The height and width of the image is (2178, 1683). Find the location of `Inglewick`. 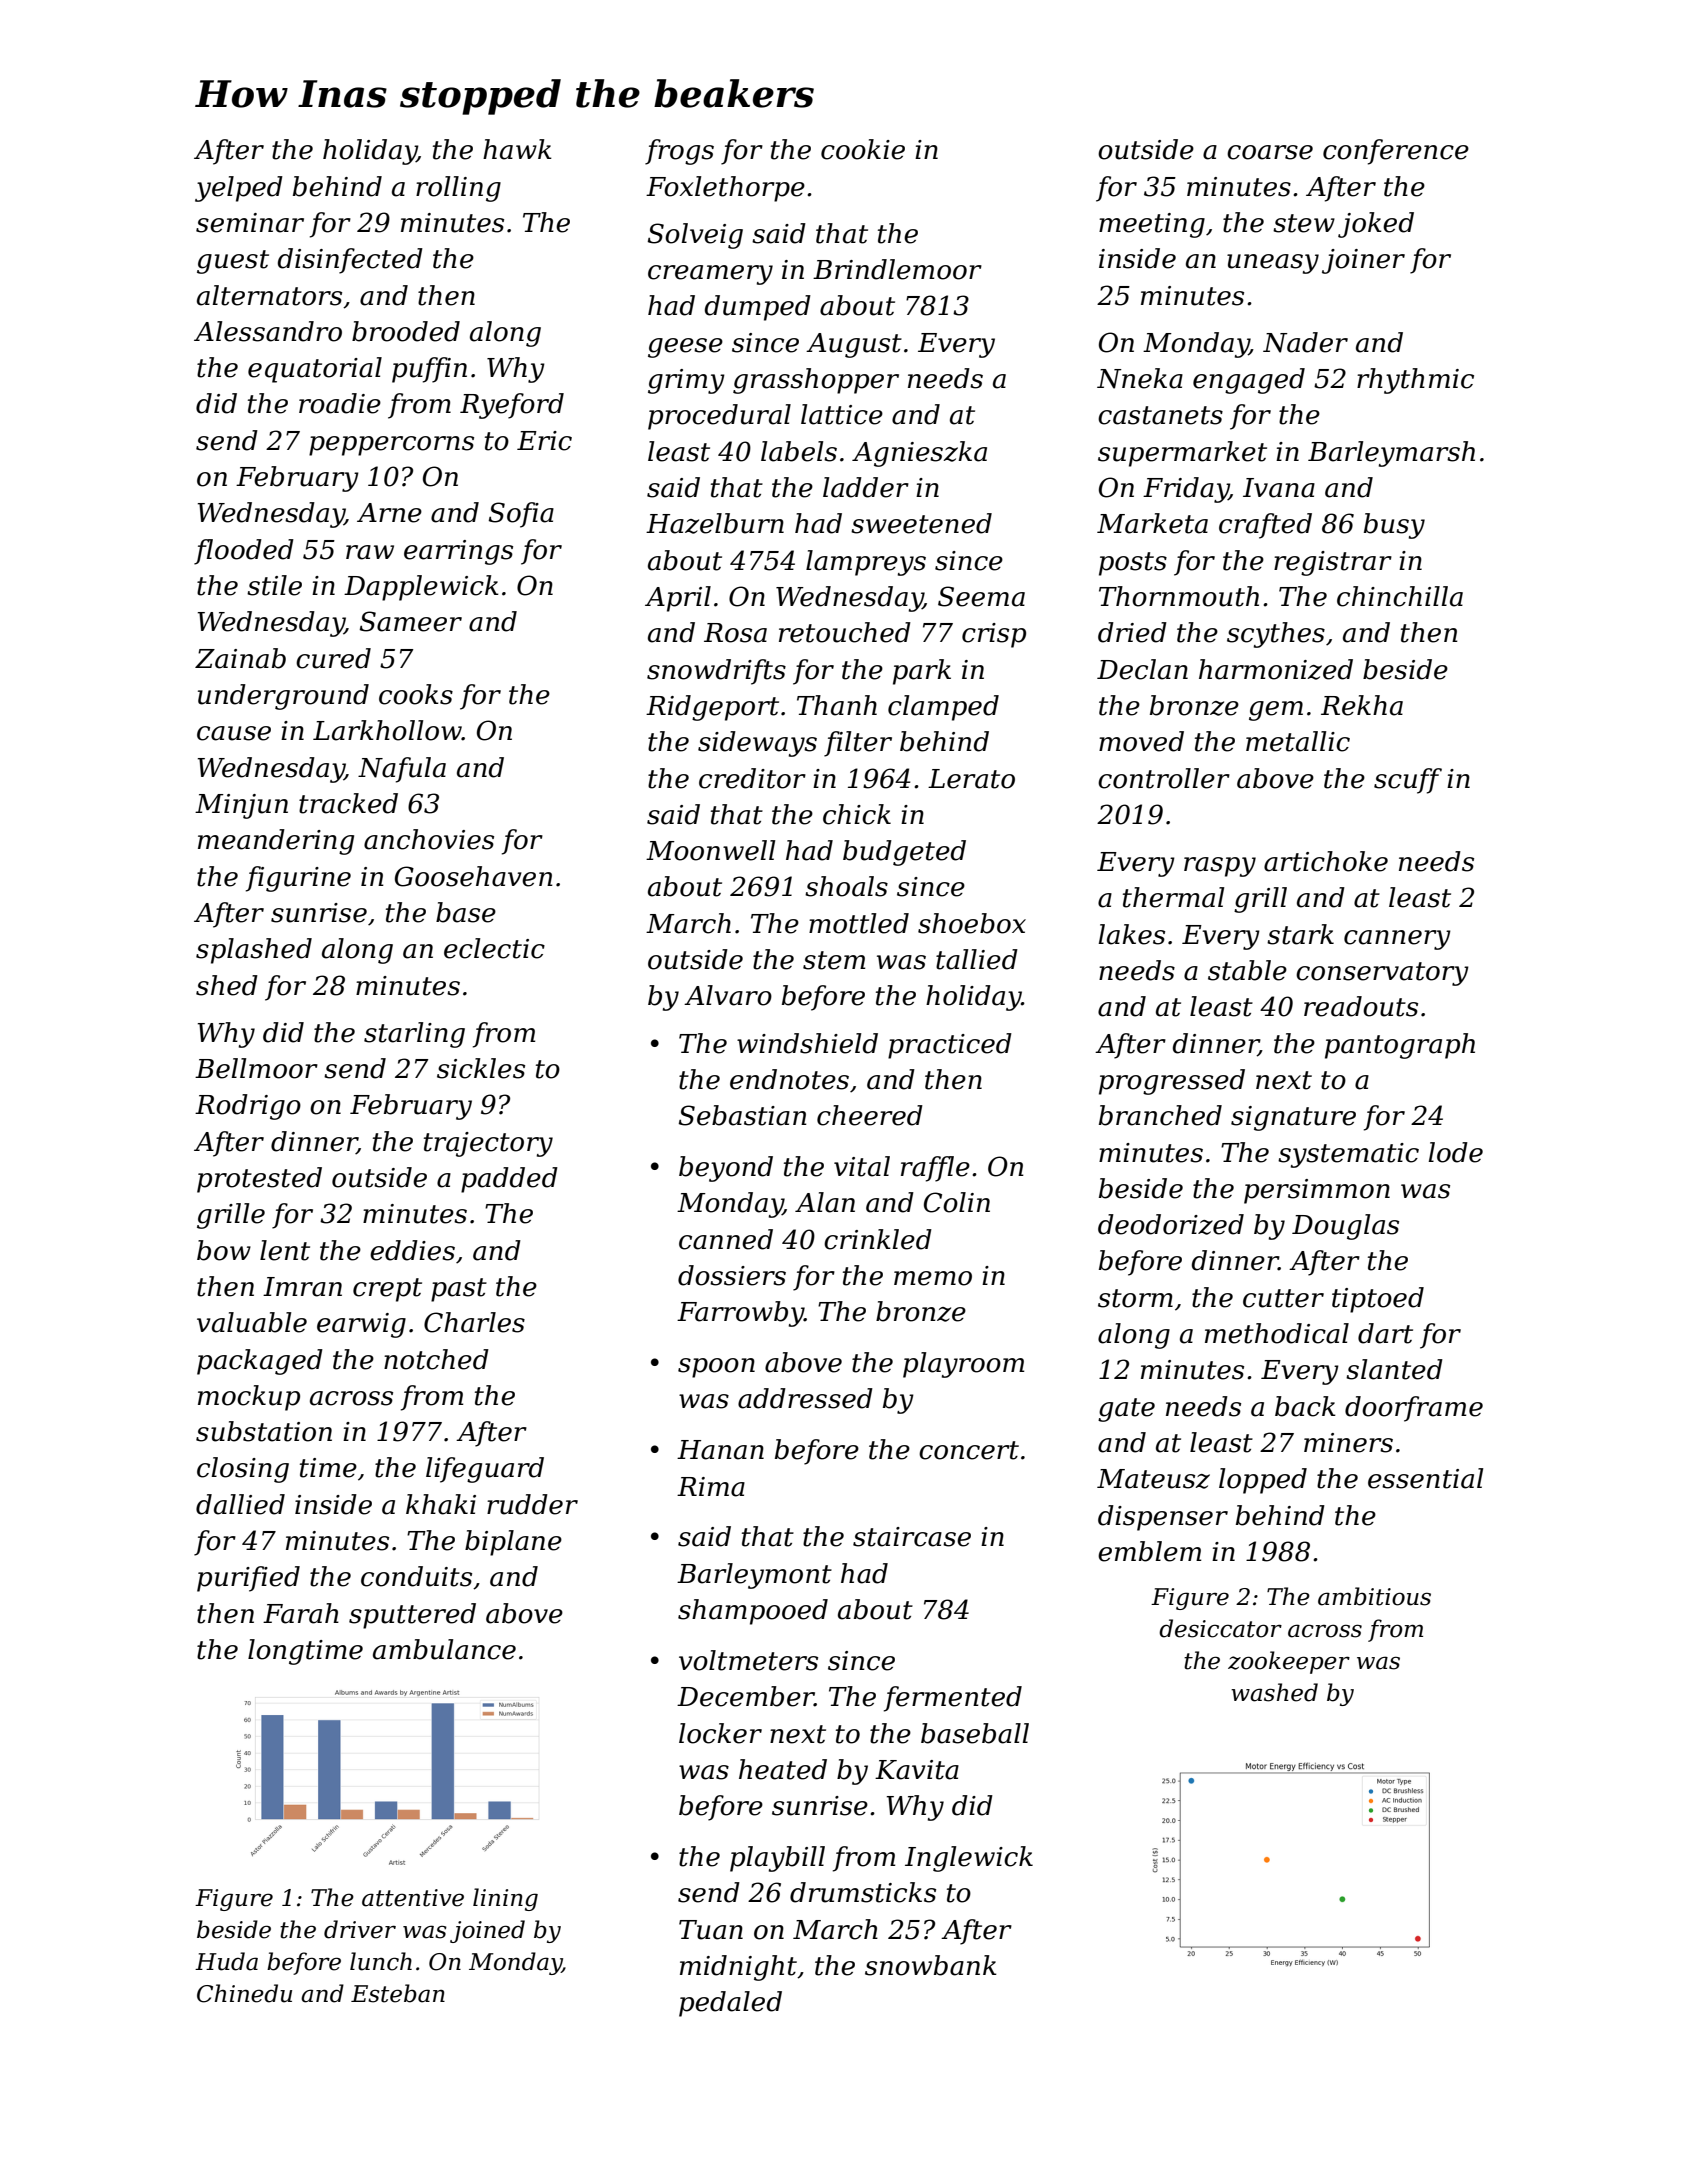

Inglewick is located at coordinates (969, 1859).
